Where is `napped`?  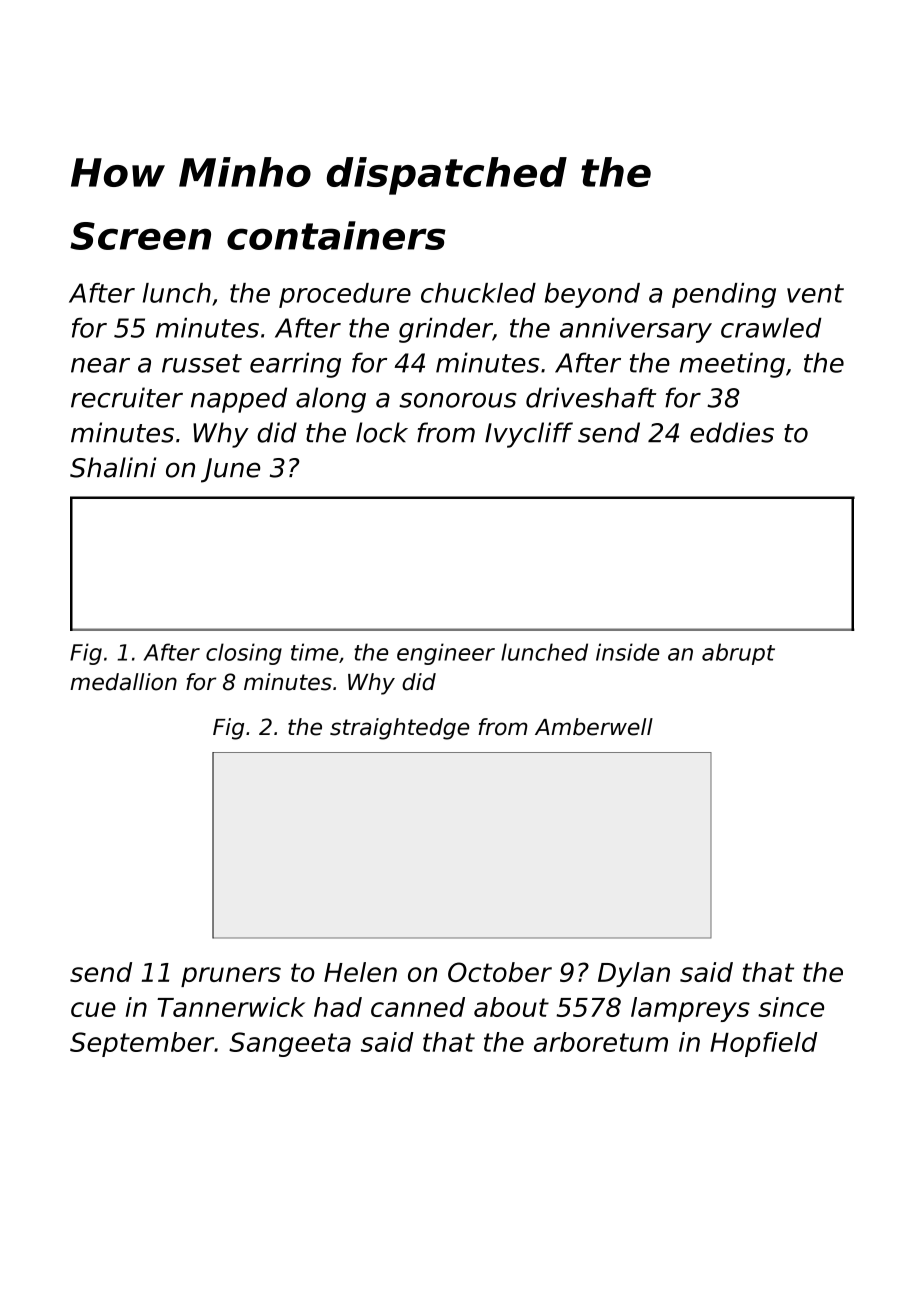 napped is located at coordinates (239, 400).
